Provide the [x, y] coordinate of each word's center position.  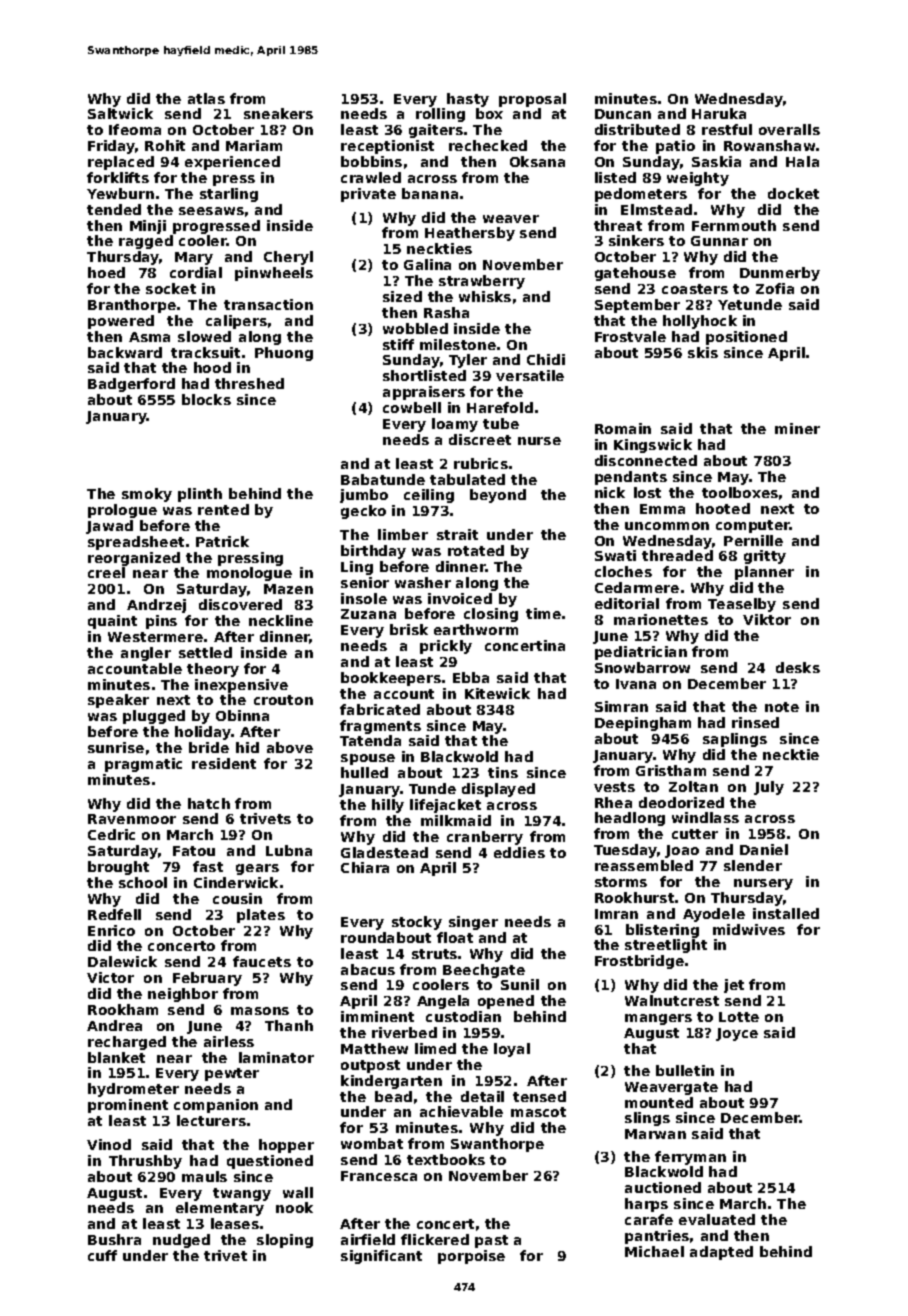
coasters [695, 289]
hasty [468, 100]
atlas [206, 98]
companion [216, 1106]
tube [501, 423]
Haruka [719, 113]
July [769, 788]
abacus [368, 969]
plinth [200, 495]
